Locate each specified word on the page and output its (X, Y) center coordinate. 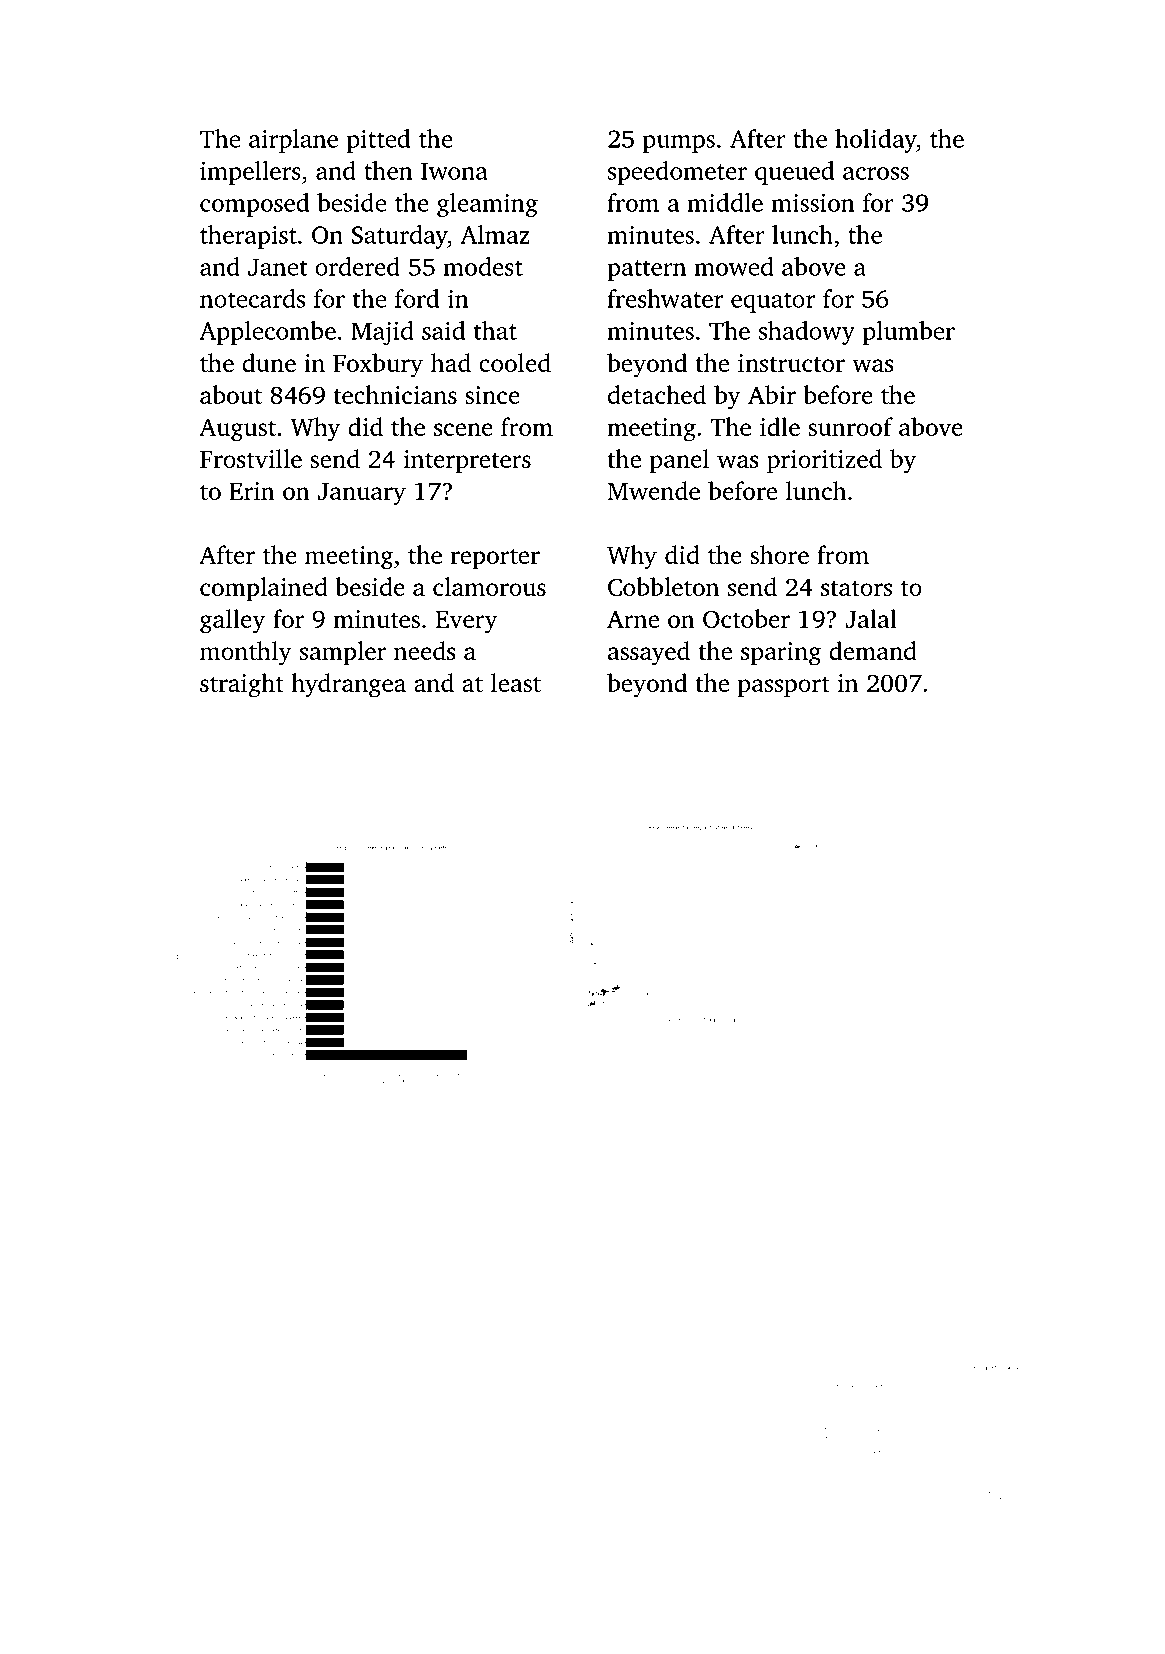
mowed (733, 266)
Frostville (251, 458)
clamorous (489, 586)
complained (264, 589)
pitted (378, 141)
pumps (679, 144)
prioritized (824, 461)
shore (779, 554)
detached (657, 394)
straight (242, 685)
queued (794, 173)
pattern (646, 270)
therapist (248, 237)
